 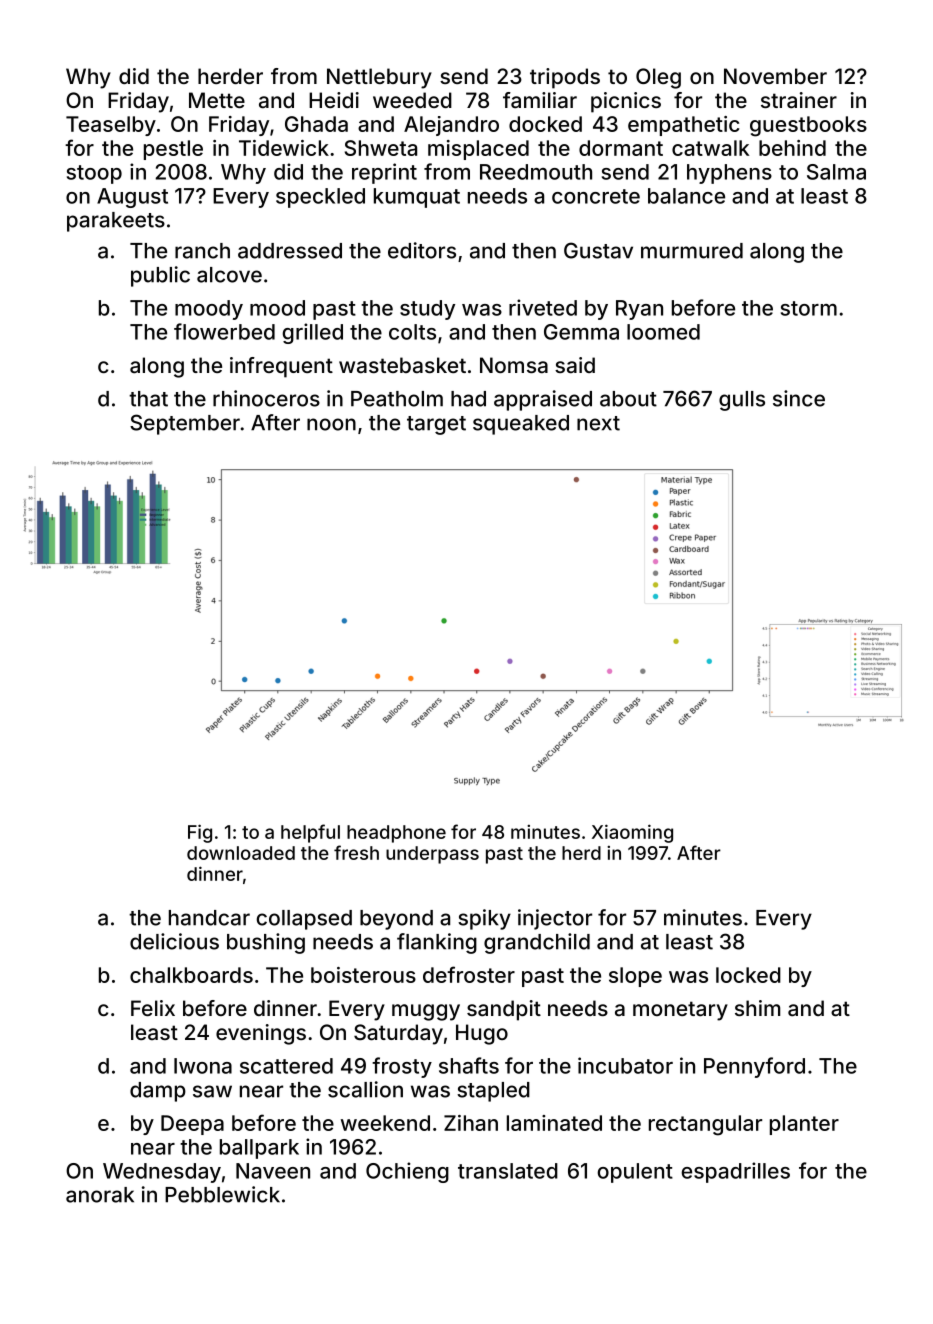 What do you see at coordinates (266, 943) in the screenshot?
I see `bushing` at bounding box center [266, 943].
